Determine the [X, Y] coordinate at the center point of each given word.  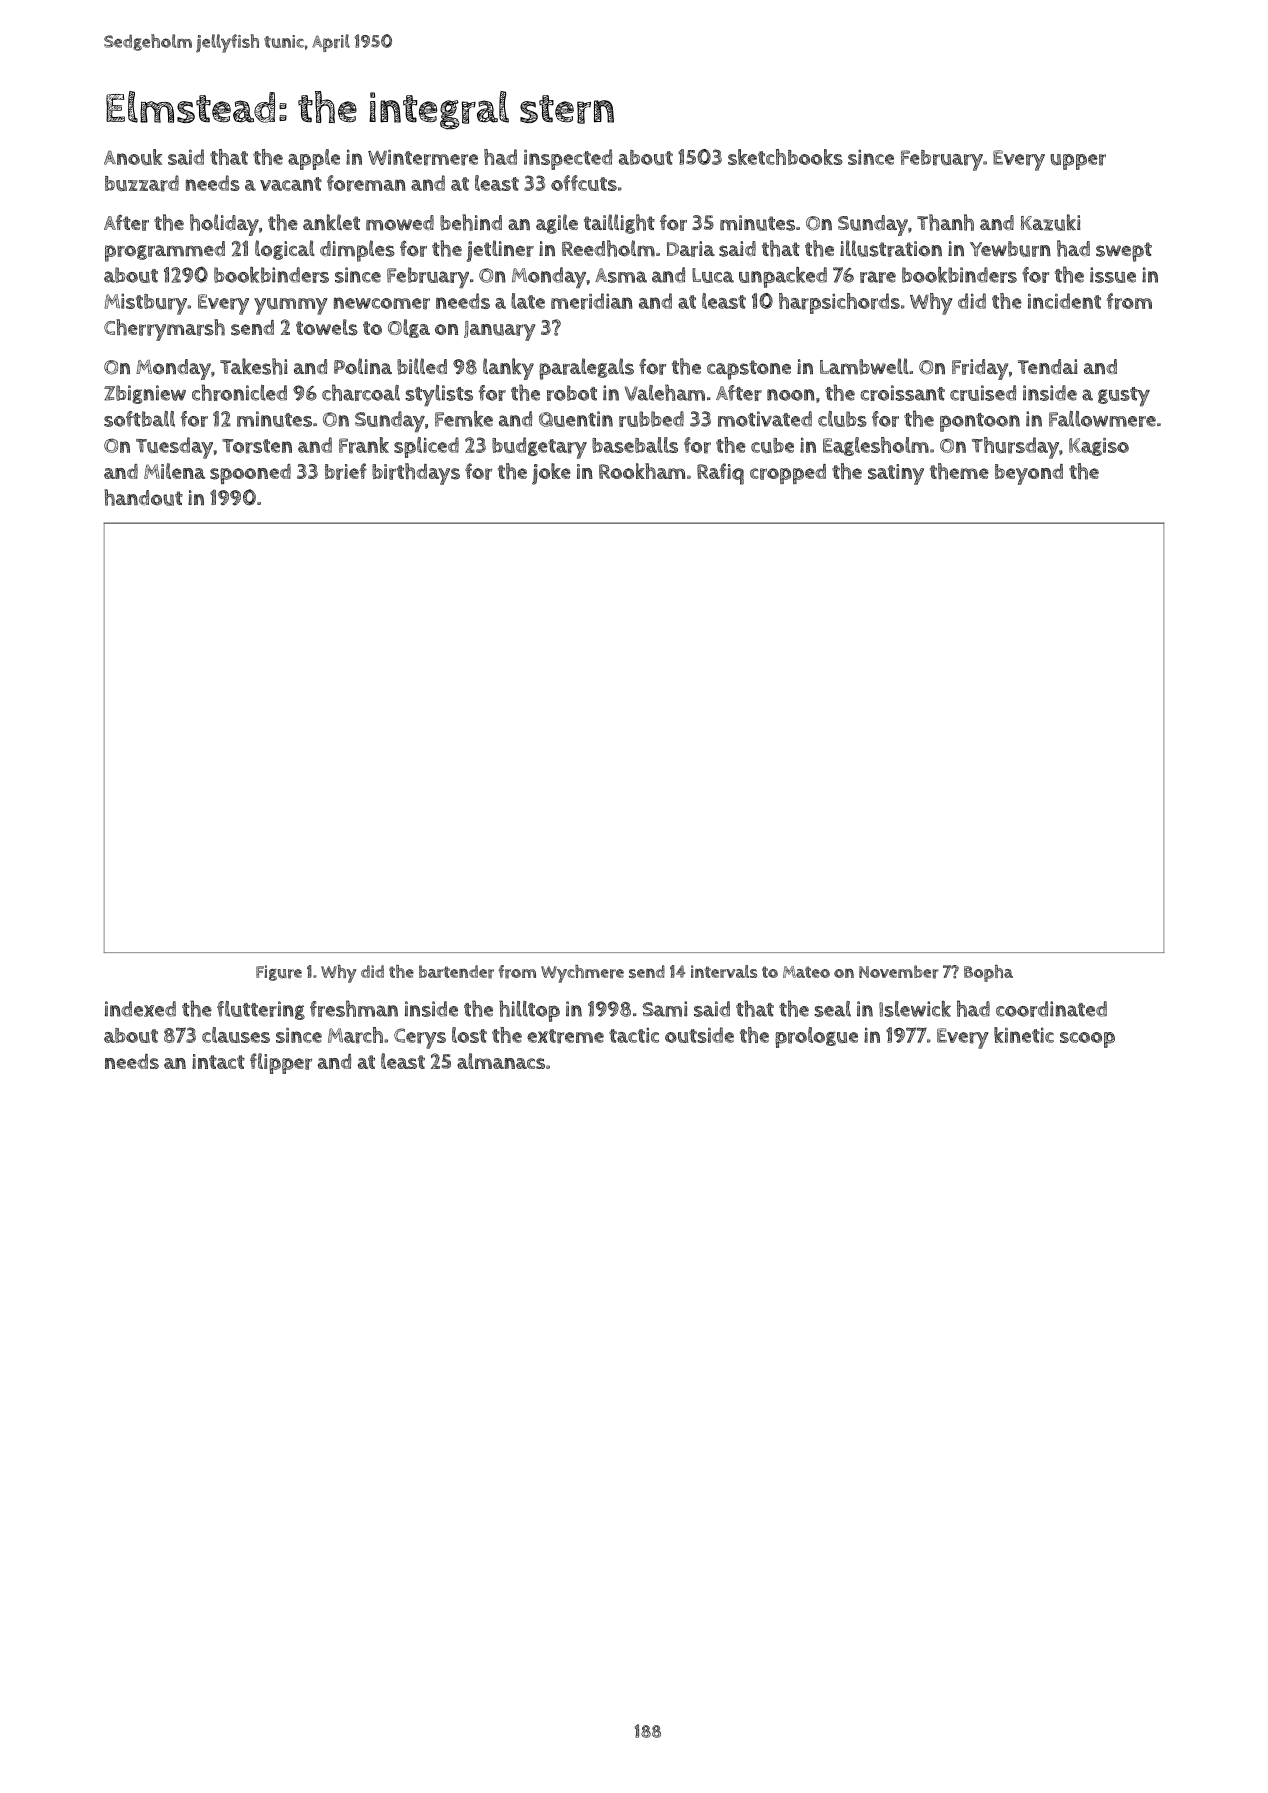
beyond [1029, 474]
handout [143, 497]
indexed [140, 1009]
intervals [724, 971]
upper [1078, 162]
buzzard [142, 183]
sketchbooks [785, 157]
